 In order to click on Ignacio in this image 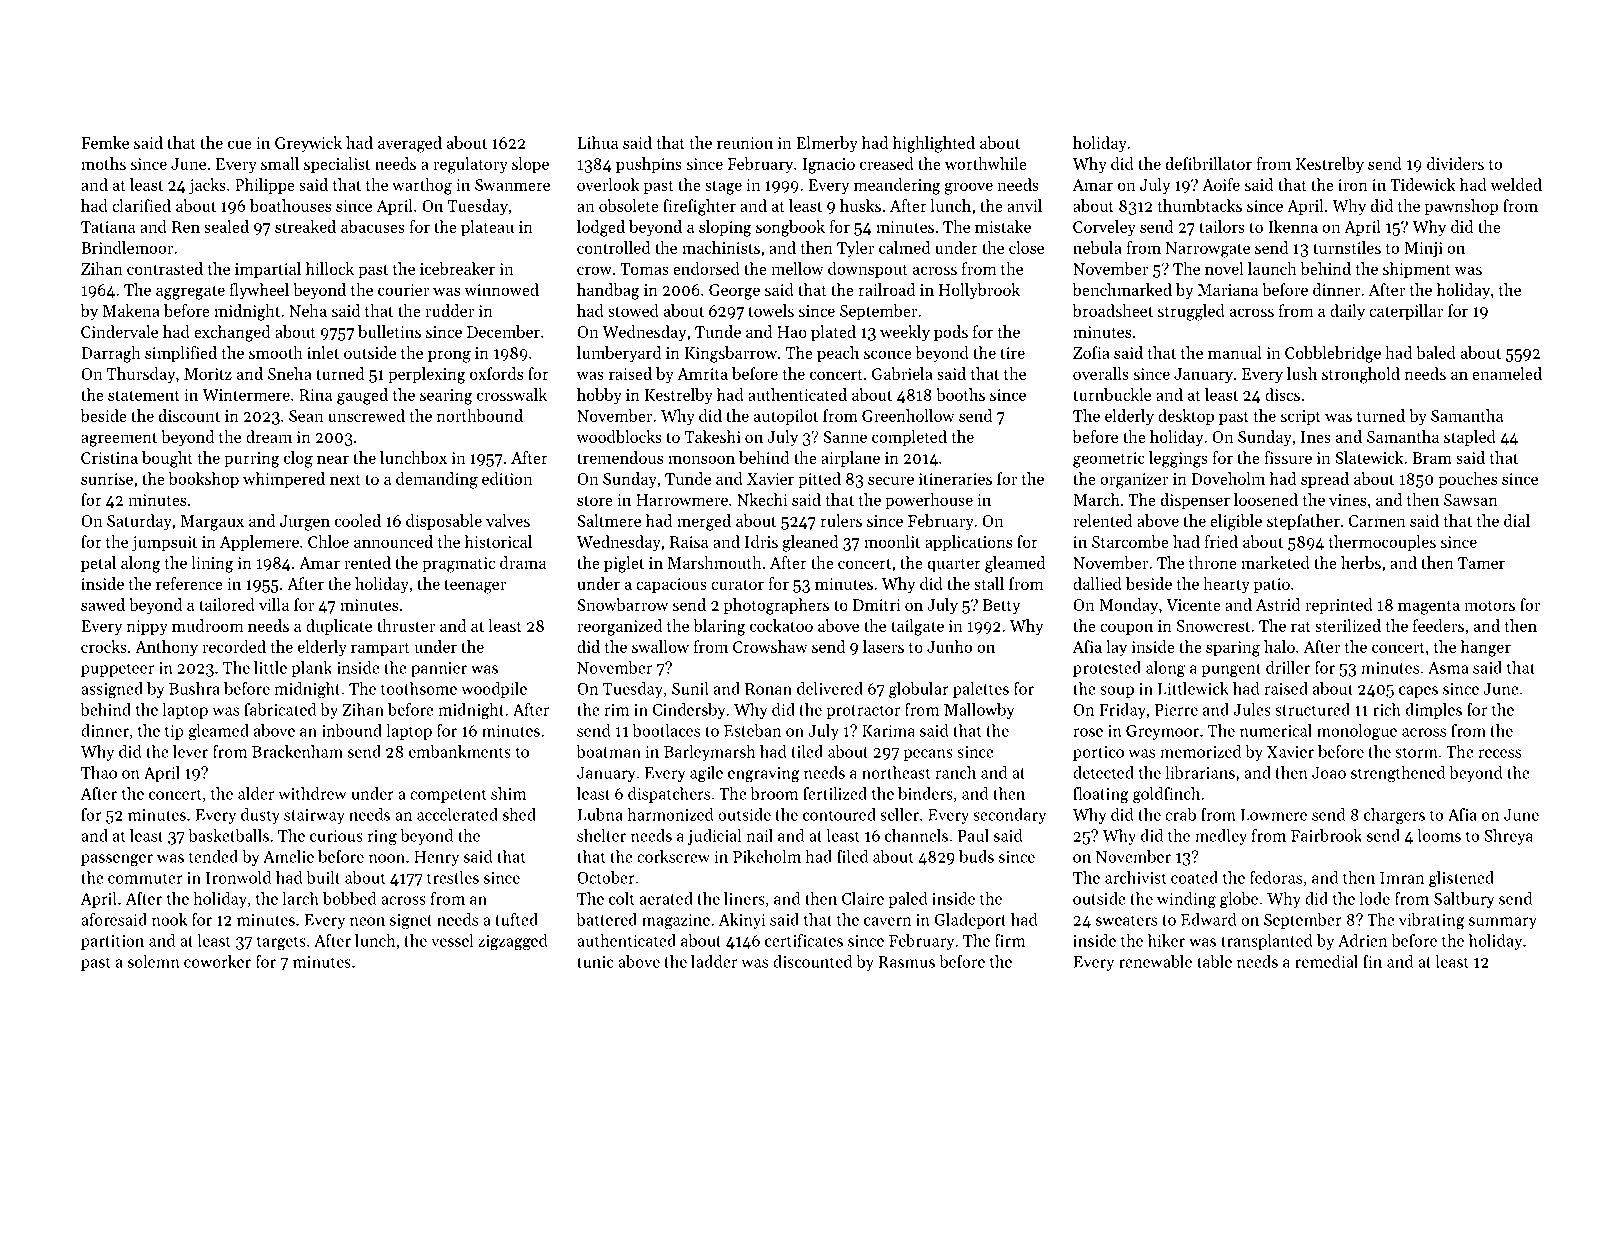, I will do `click(828, 166)`.
